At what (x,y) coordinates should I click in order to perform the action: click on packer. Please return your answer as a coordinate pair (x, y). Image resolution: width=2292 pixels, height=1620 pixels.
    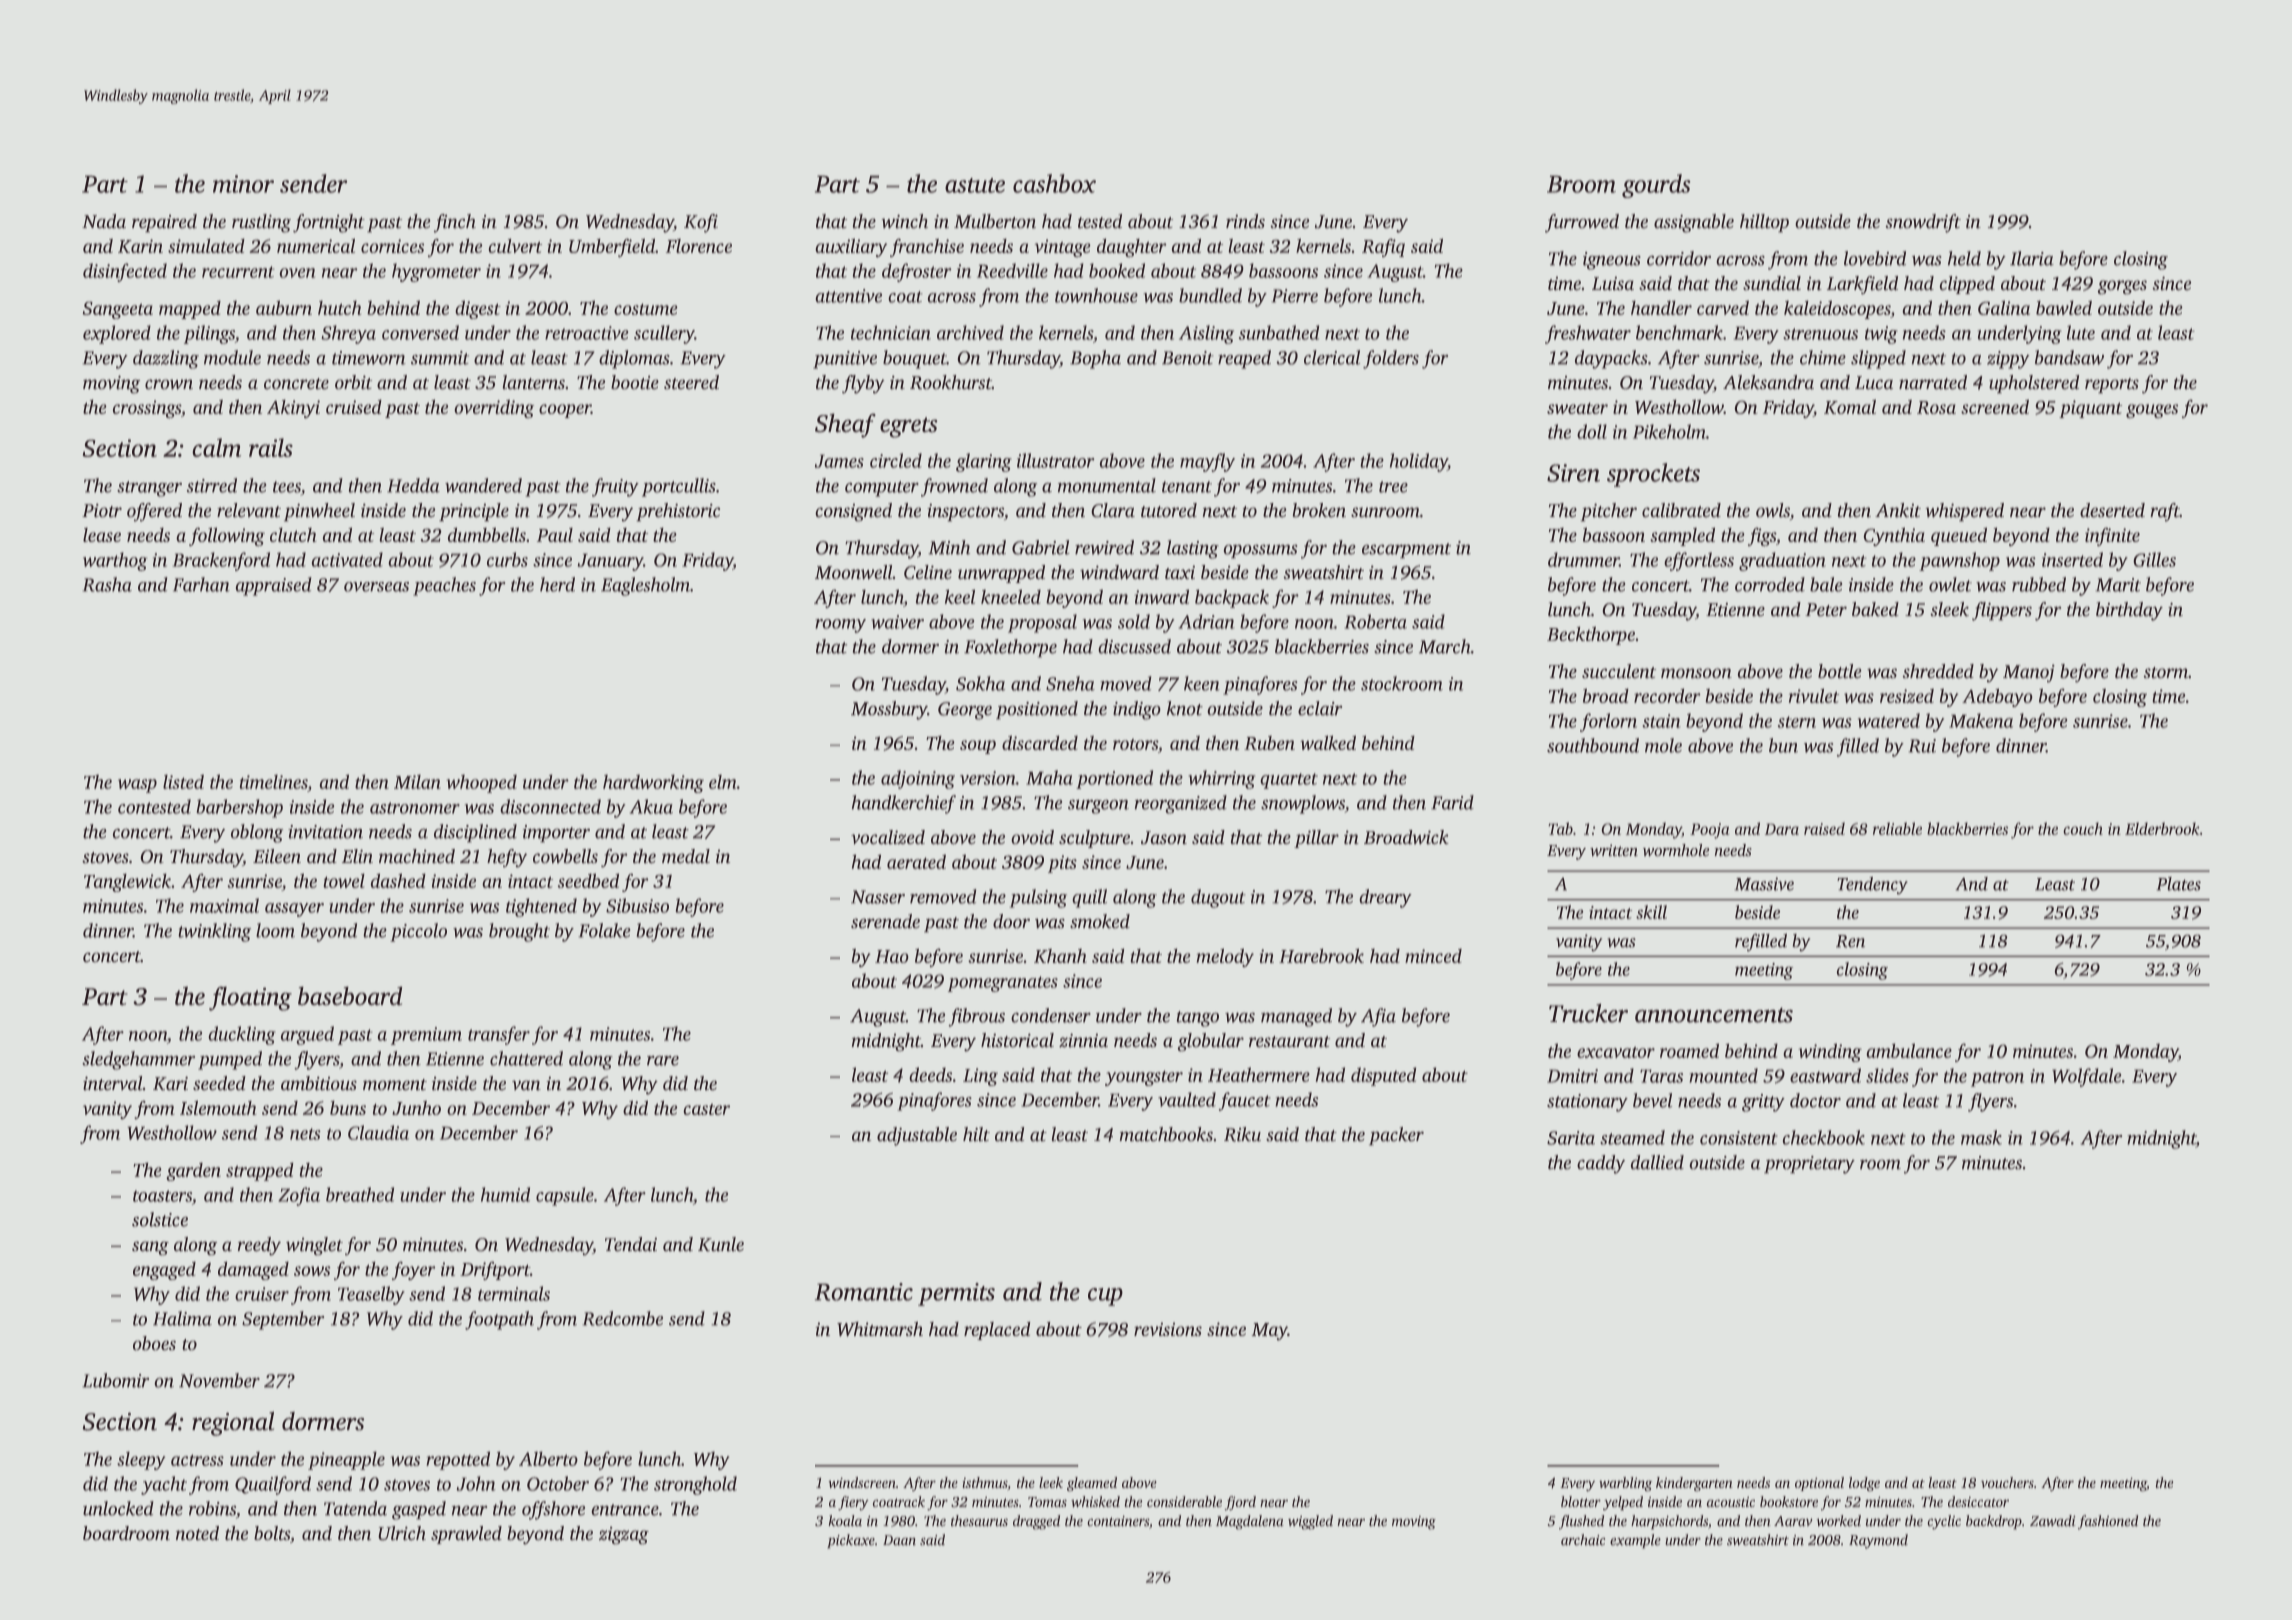
    Looking at the image, I should click on (1396, 1136).
